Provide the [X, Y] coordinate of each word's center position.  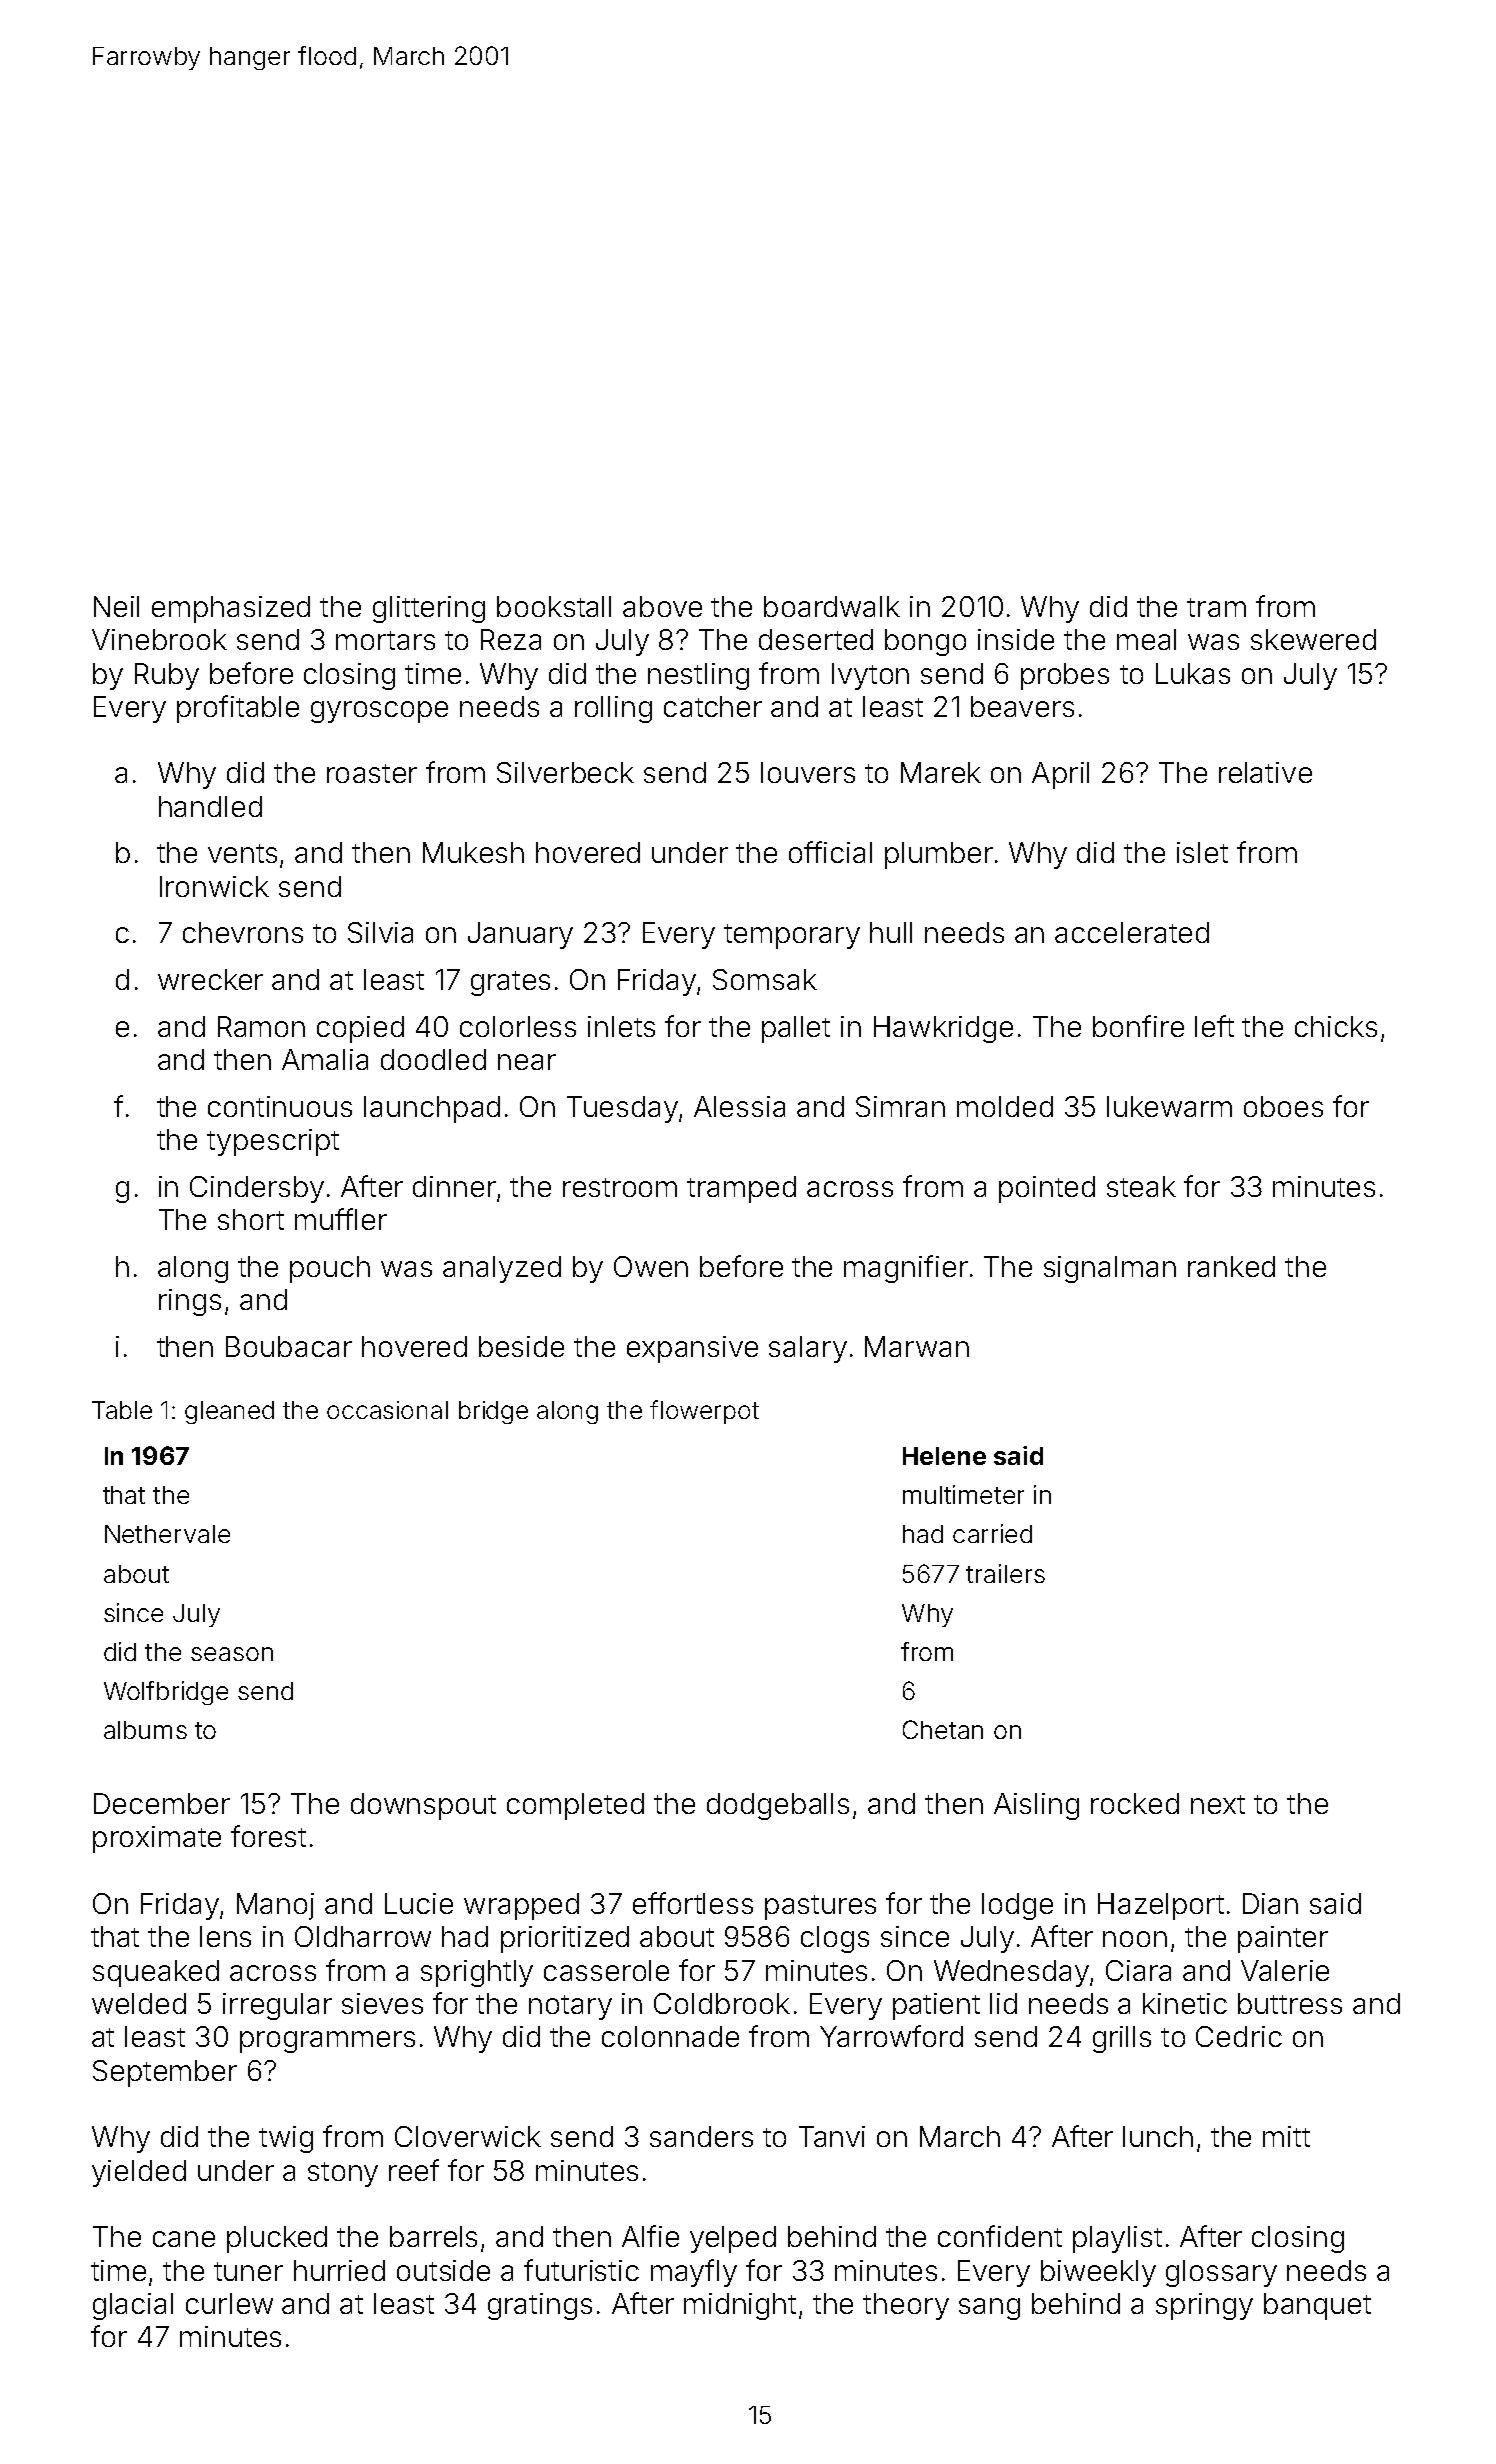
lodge [1017, 1906]
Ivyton [870, 676]
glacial [133, 2306]
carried [992, 1533]
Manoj [275, 1906]
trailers [1005, 1573]
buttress [1290, 2003]
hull [891, 932]
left [1214, 1026]
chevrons [243, 932]
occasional [387, 1410]
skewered [1313, 639]
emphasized [231, 609]
